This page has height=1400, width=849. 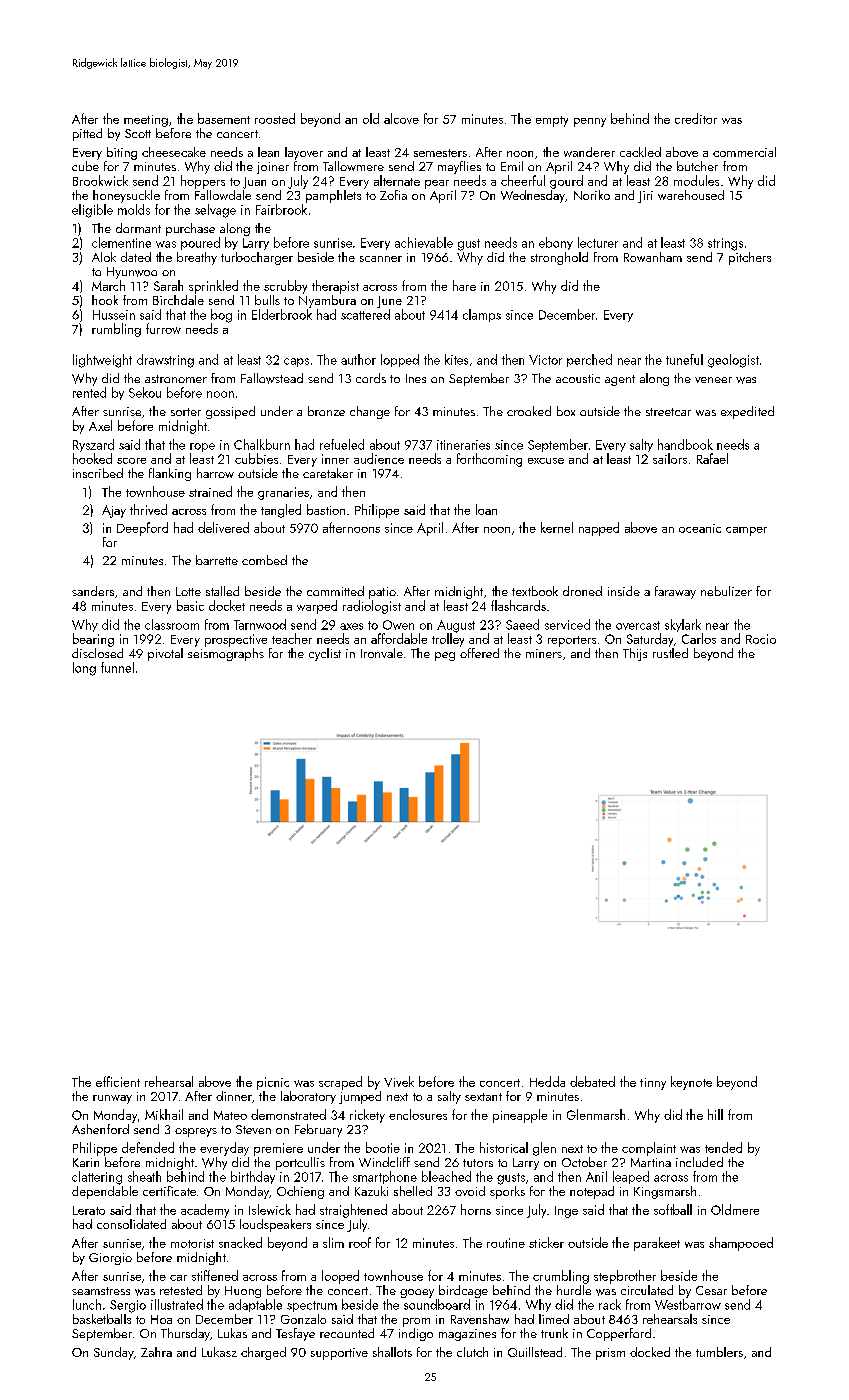 I want to click on charged, so click(x=263, y=1353).
